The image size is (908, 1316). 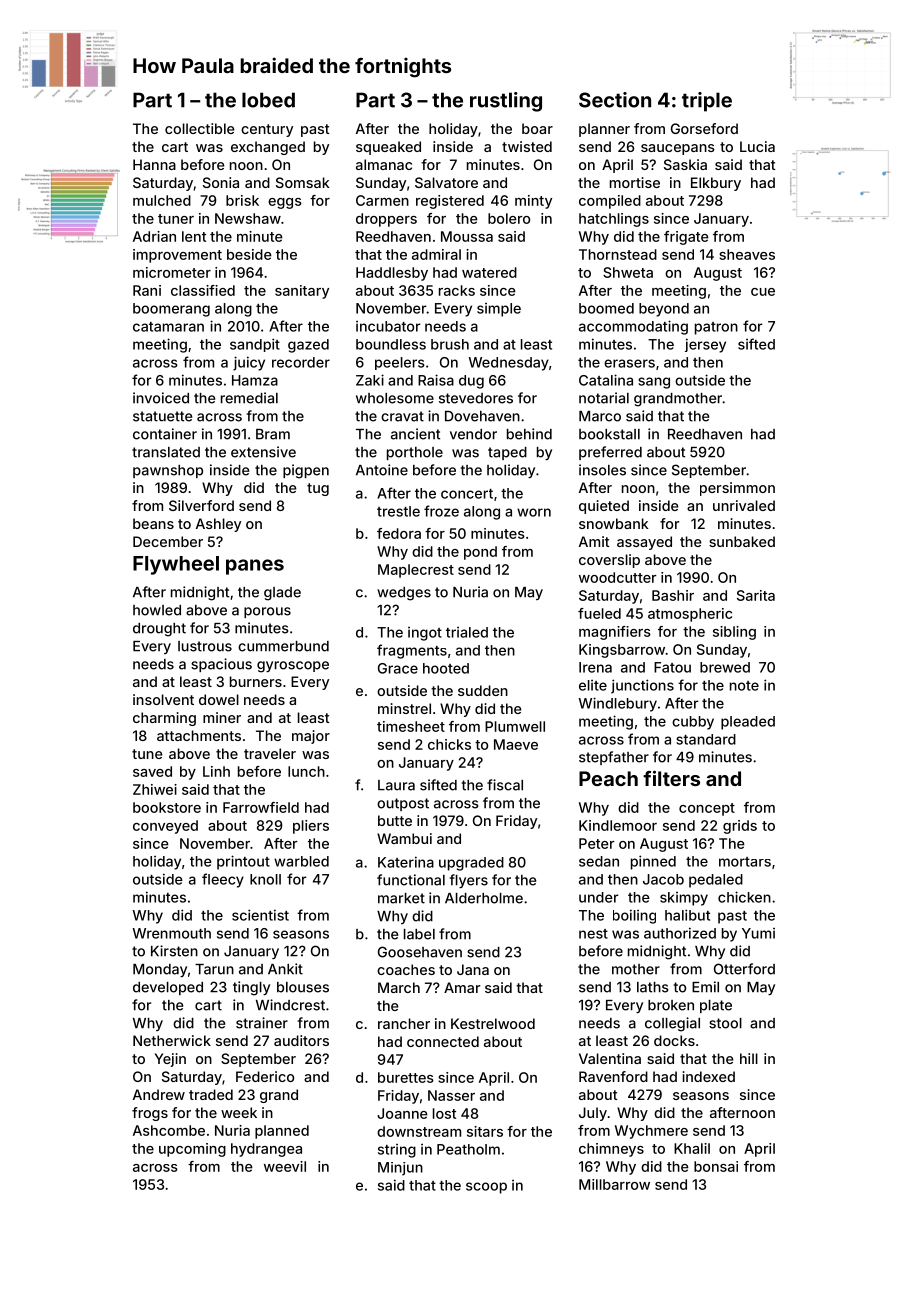 What do you see at coordinates (493, 1023) in the document?
I see `Kestrelwood` at bounding box center [493, 1023].
